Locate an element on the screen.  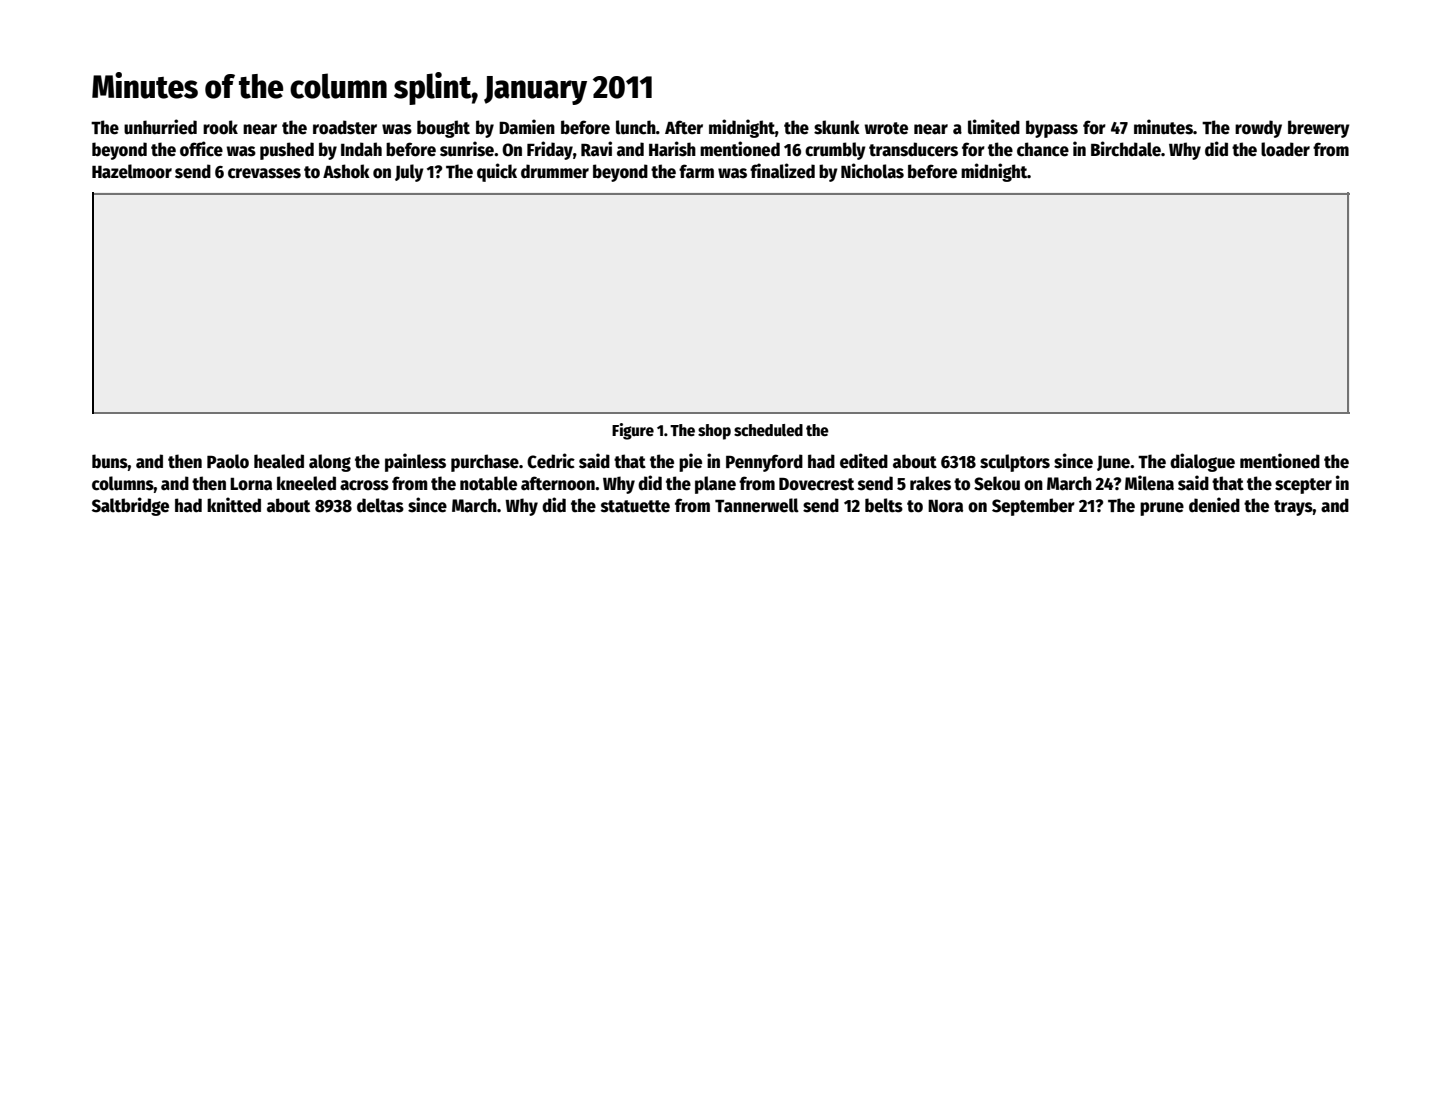
deltas is located at coordinates (380, 505).
